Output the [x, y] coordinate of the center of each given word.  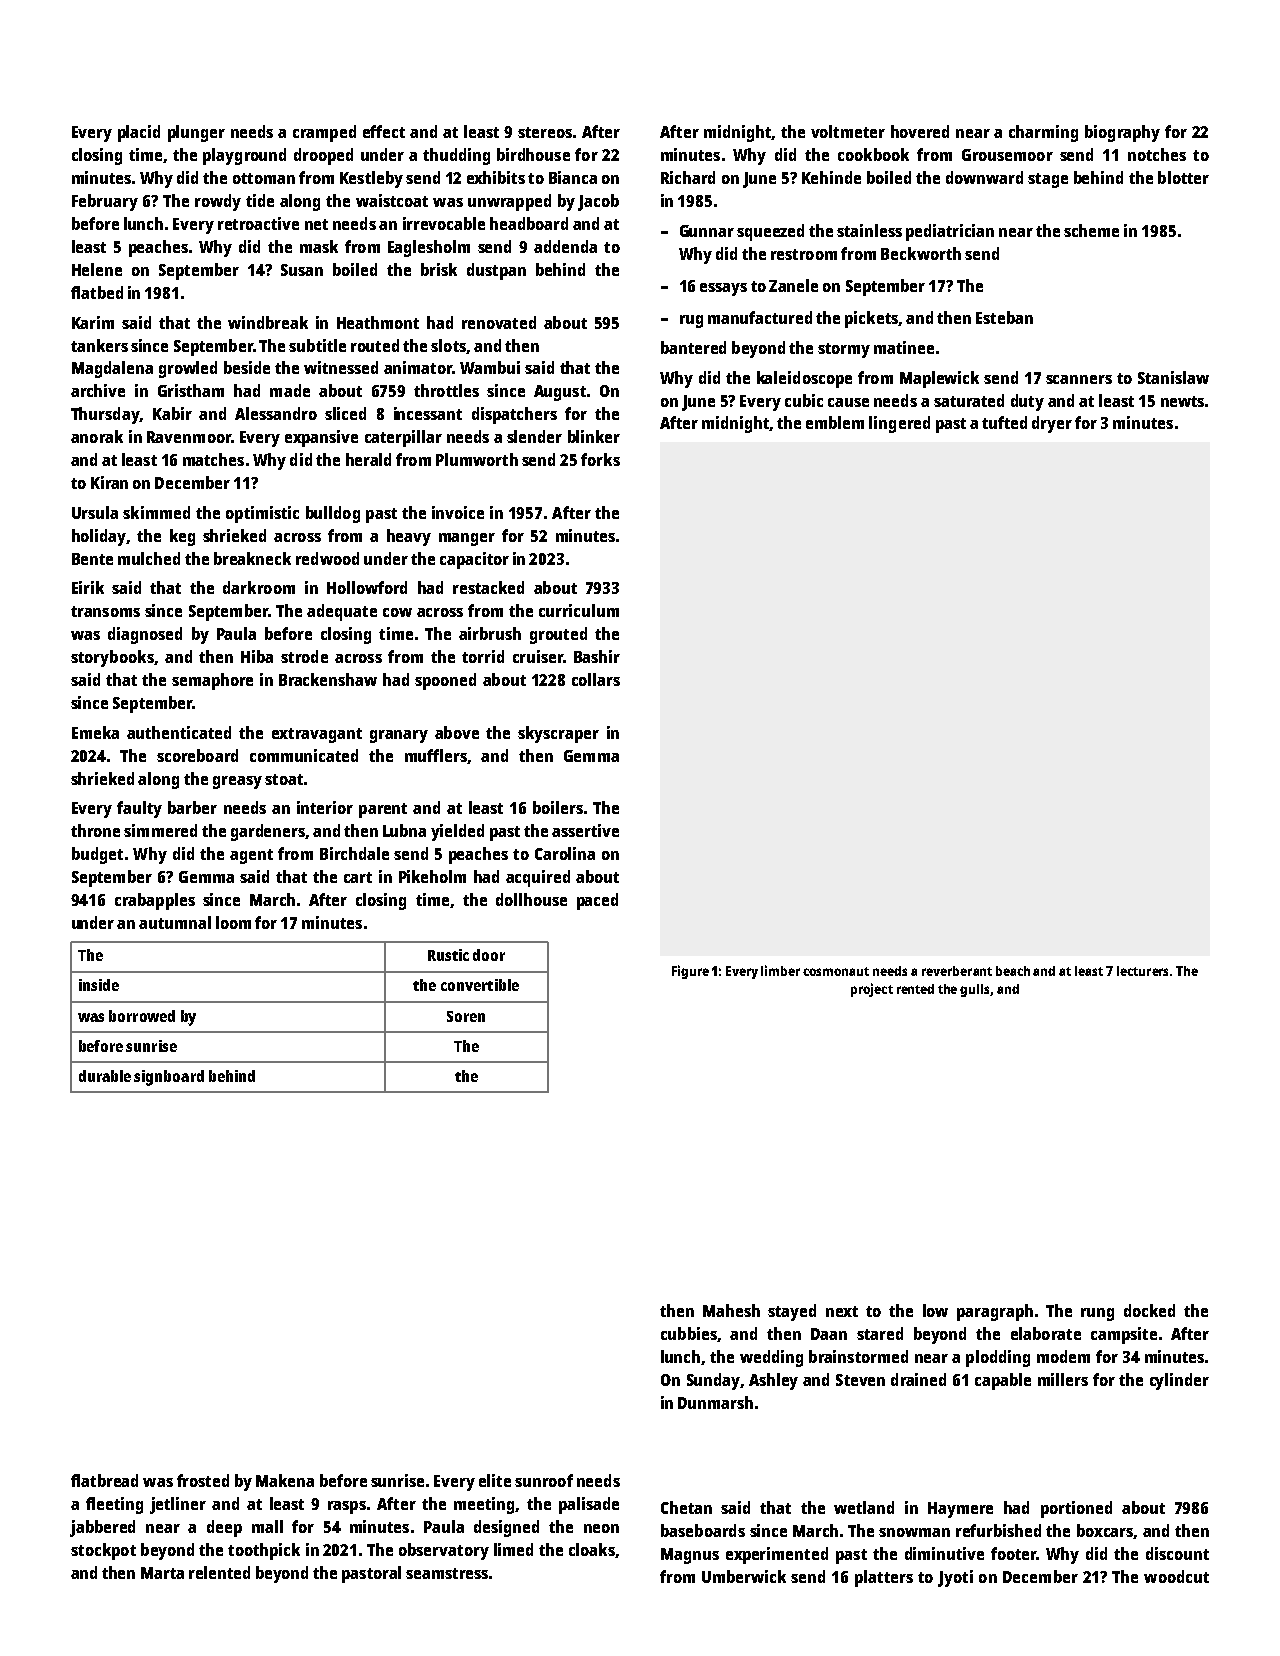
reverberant [957, 971]
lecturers [1142, 971]
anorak [97, 436]
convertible [480, 985]
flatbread [104, 1480]
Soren [466, 1016]
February [105, 202]
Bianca [573, 177]
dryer [1052, 424]
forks [600, 459]
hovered [920, 131]
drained [918, 1379]
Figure [690, 972]
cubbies [689, 1333]
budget [97, 855]
